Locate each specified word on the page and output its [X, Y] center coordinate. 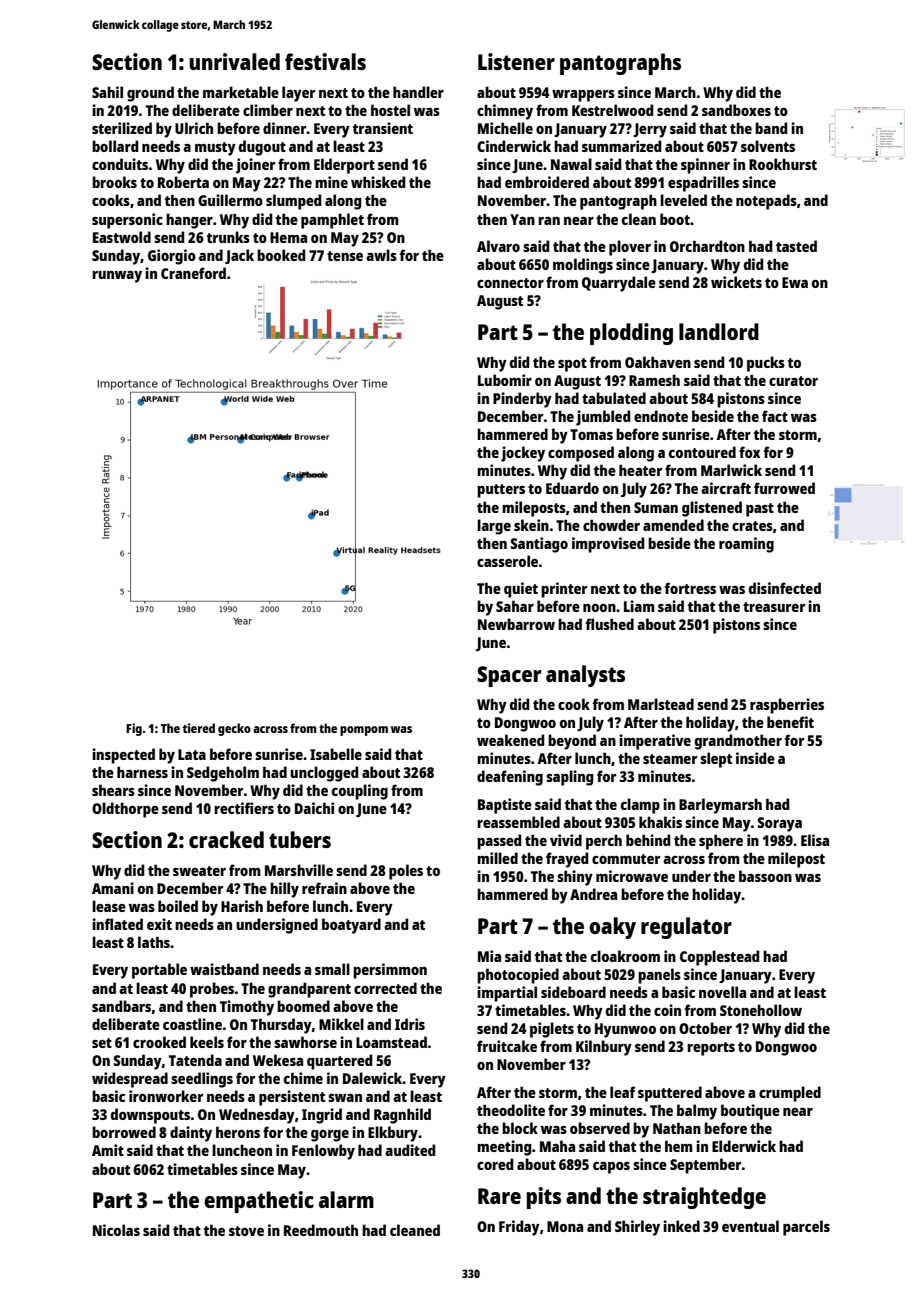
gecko [234, 729]
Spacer [509, 676]
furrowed [784, 488]
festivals [325, 61]
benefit [790, 722]
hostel [390, 110]
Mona [565, 1226]
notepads [766, 202]
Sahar [515, 606]
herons [238, 1132]
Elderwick [744, 1146]
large [494, 527]
